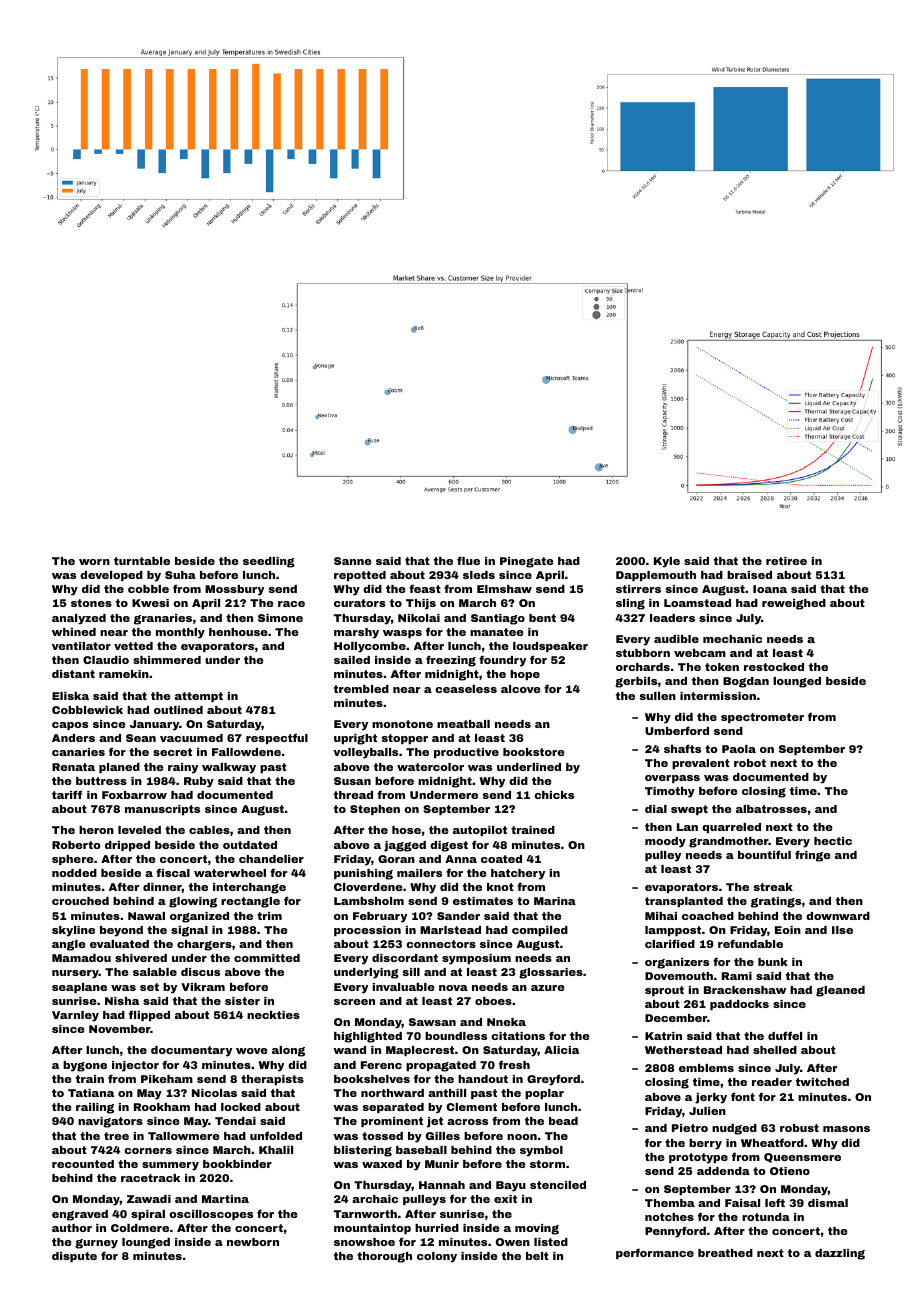 The height and width of the document is (1308, 924). Describe the element at coordinates (667, 562) in the document. I see `Kyle` at that location.
